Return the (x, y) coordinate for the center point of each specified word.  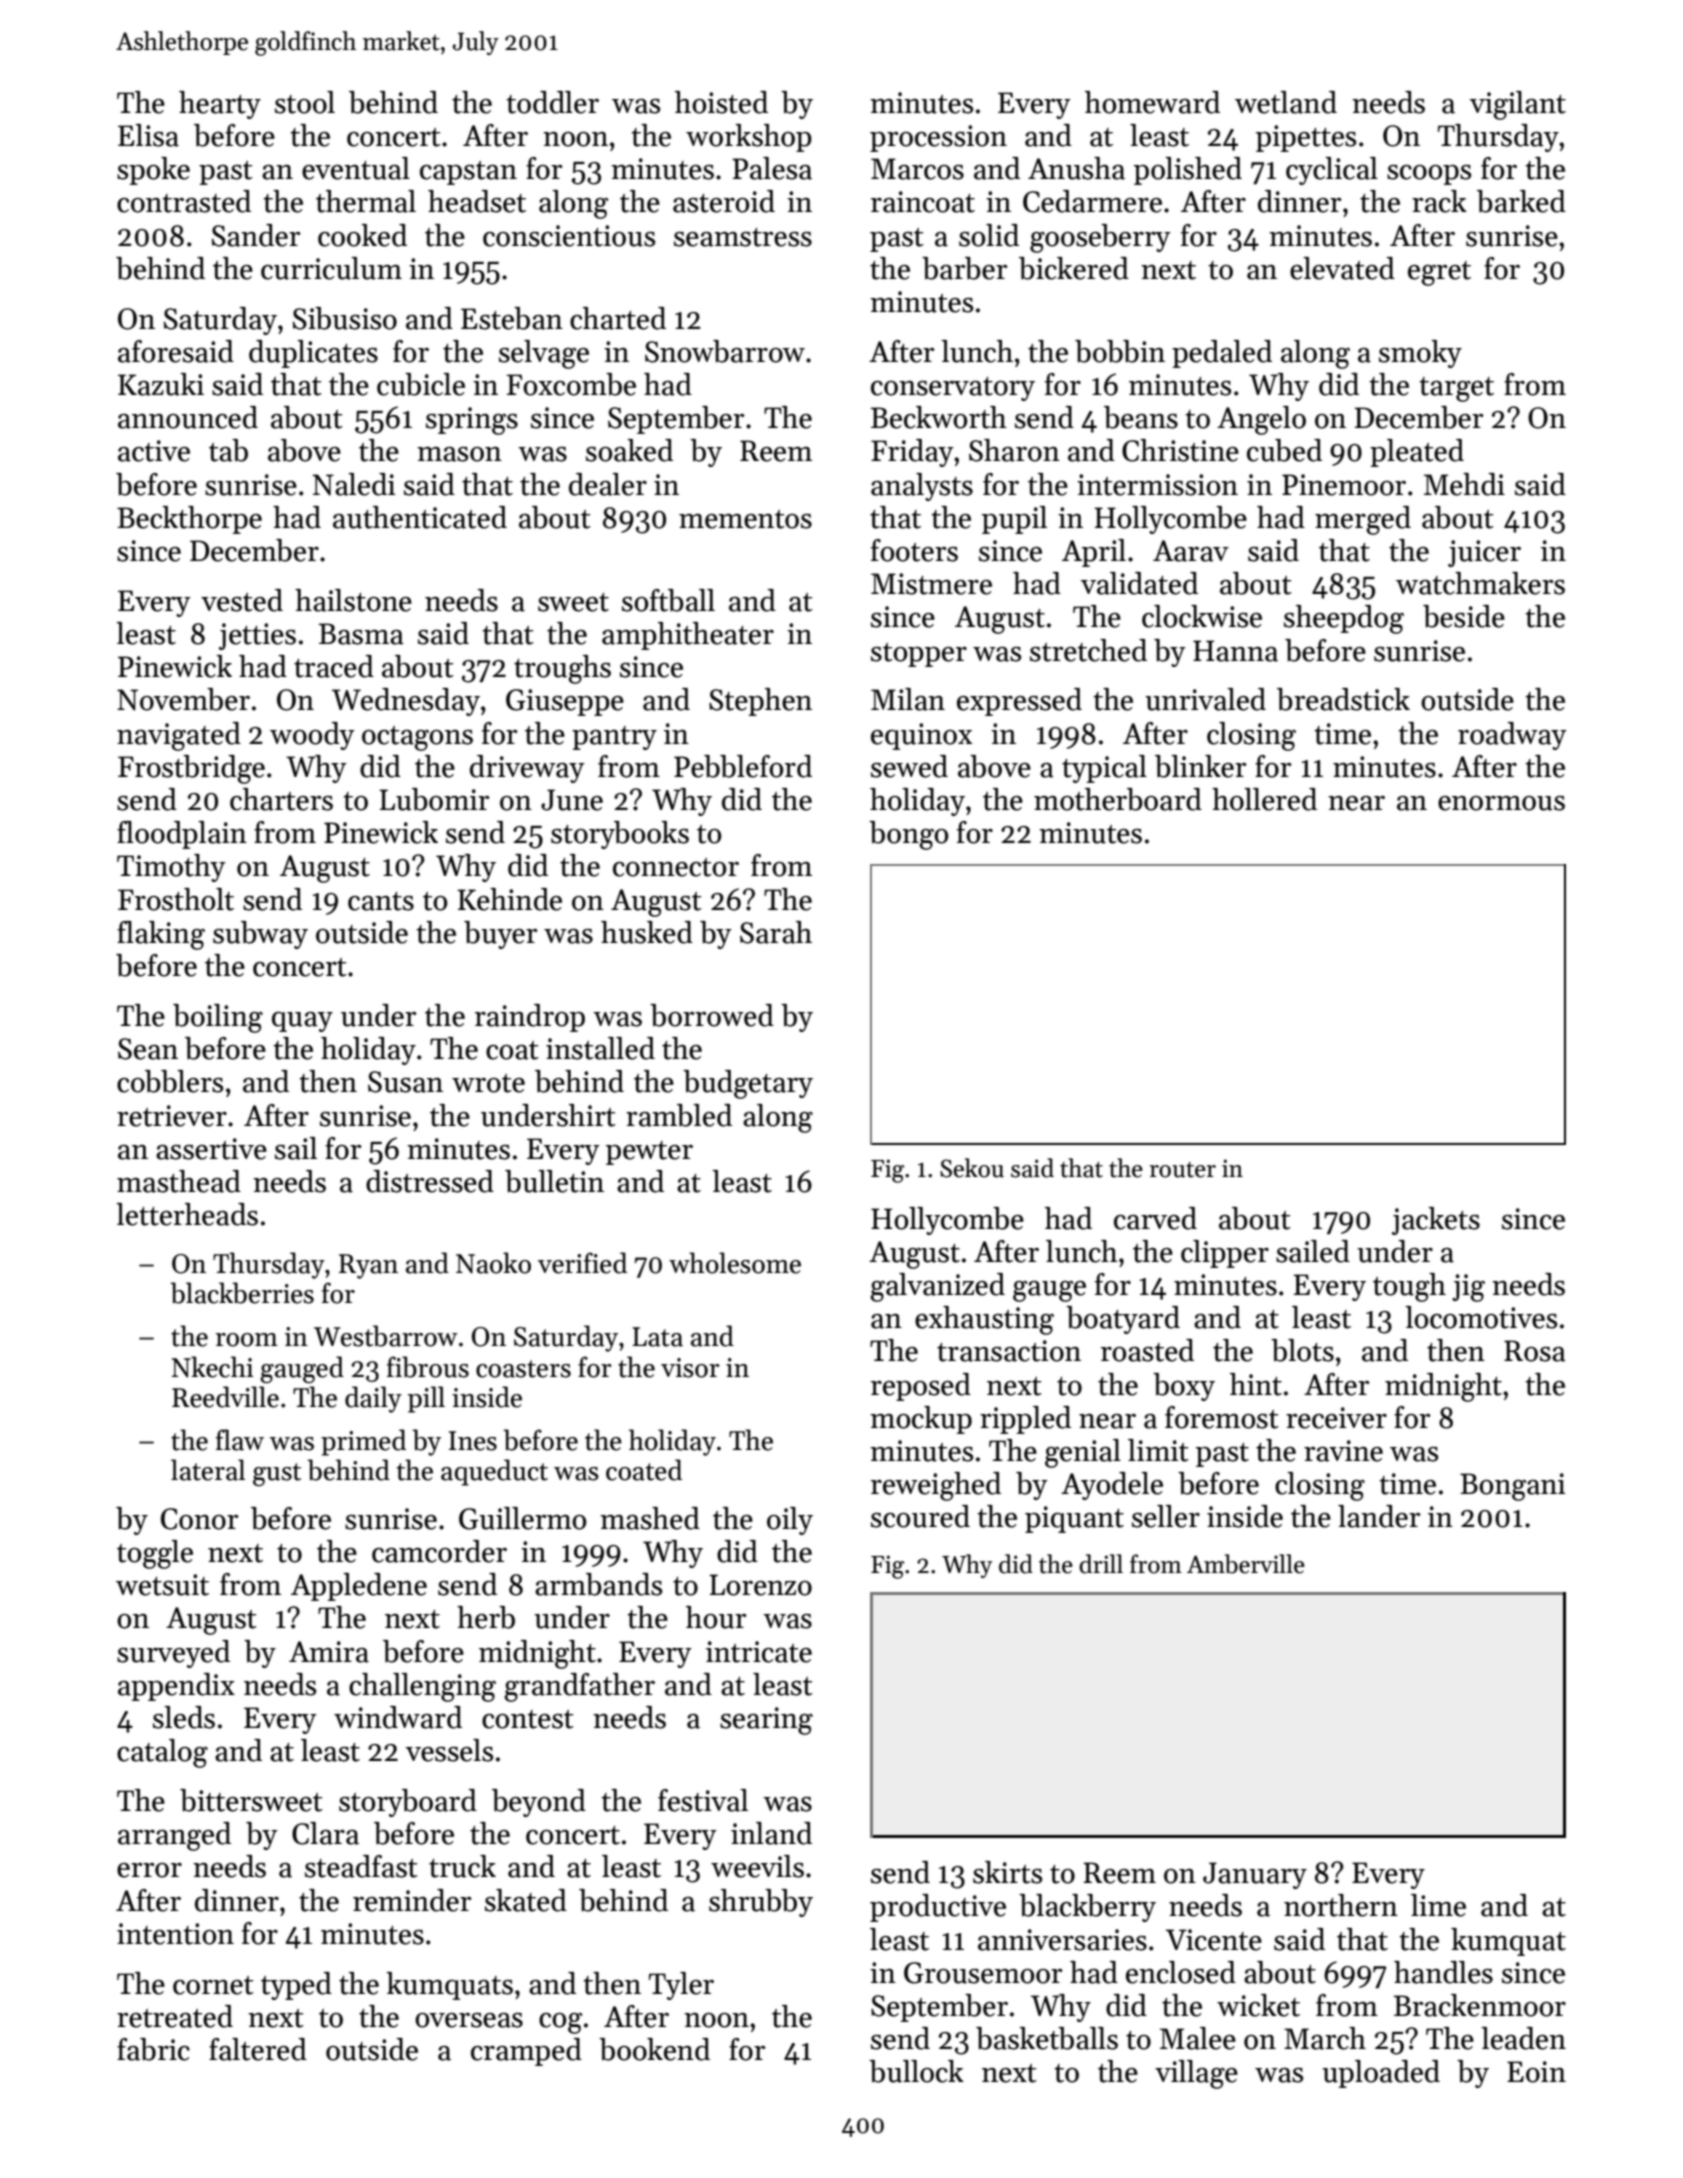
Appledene (359, 1587)
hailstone (353, 600)
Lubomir (434, 799)
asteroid (724, 201)
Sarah (776, 932)
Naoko (493, 1263)
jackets (1436, 1221)
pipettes (1306, 138)
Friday (912, 453)
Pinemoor (1344, 485)
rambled (679, 1115)
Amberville (1246, 1564)
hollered (1264, 799)
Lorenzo (760, 1585)
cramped (526, 2052)
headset (477, 201)
